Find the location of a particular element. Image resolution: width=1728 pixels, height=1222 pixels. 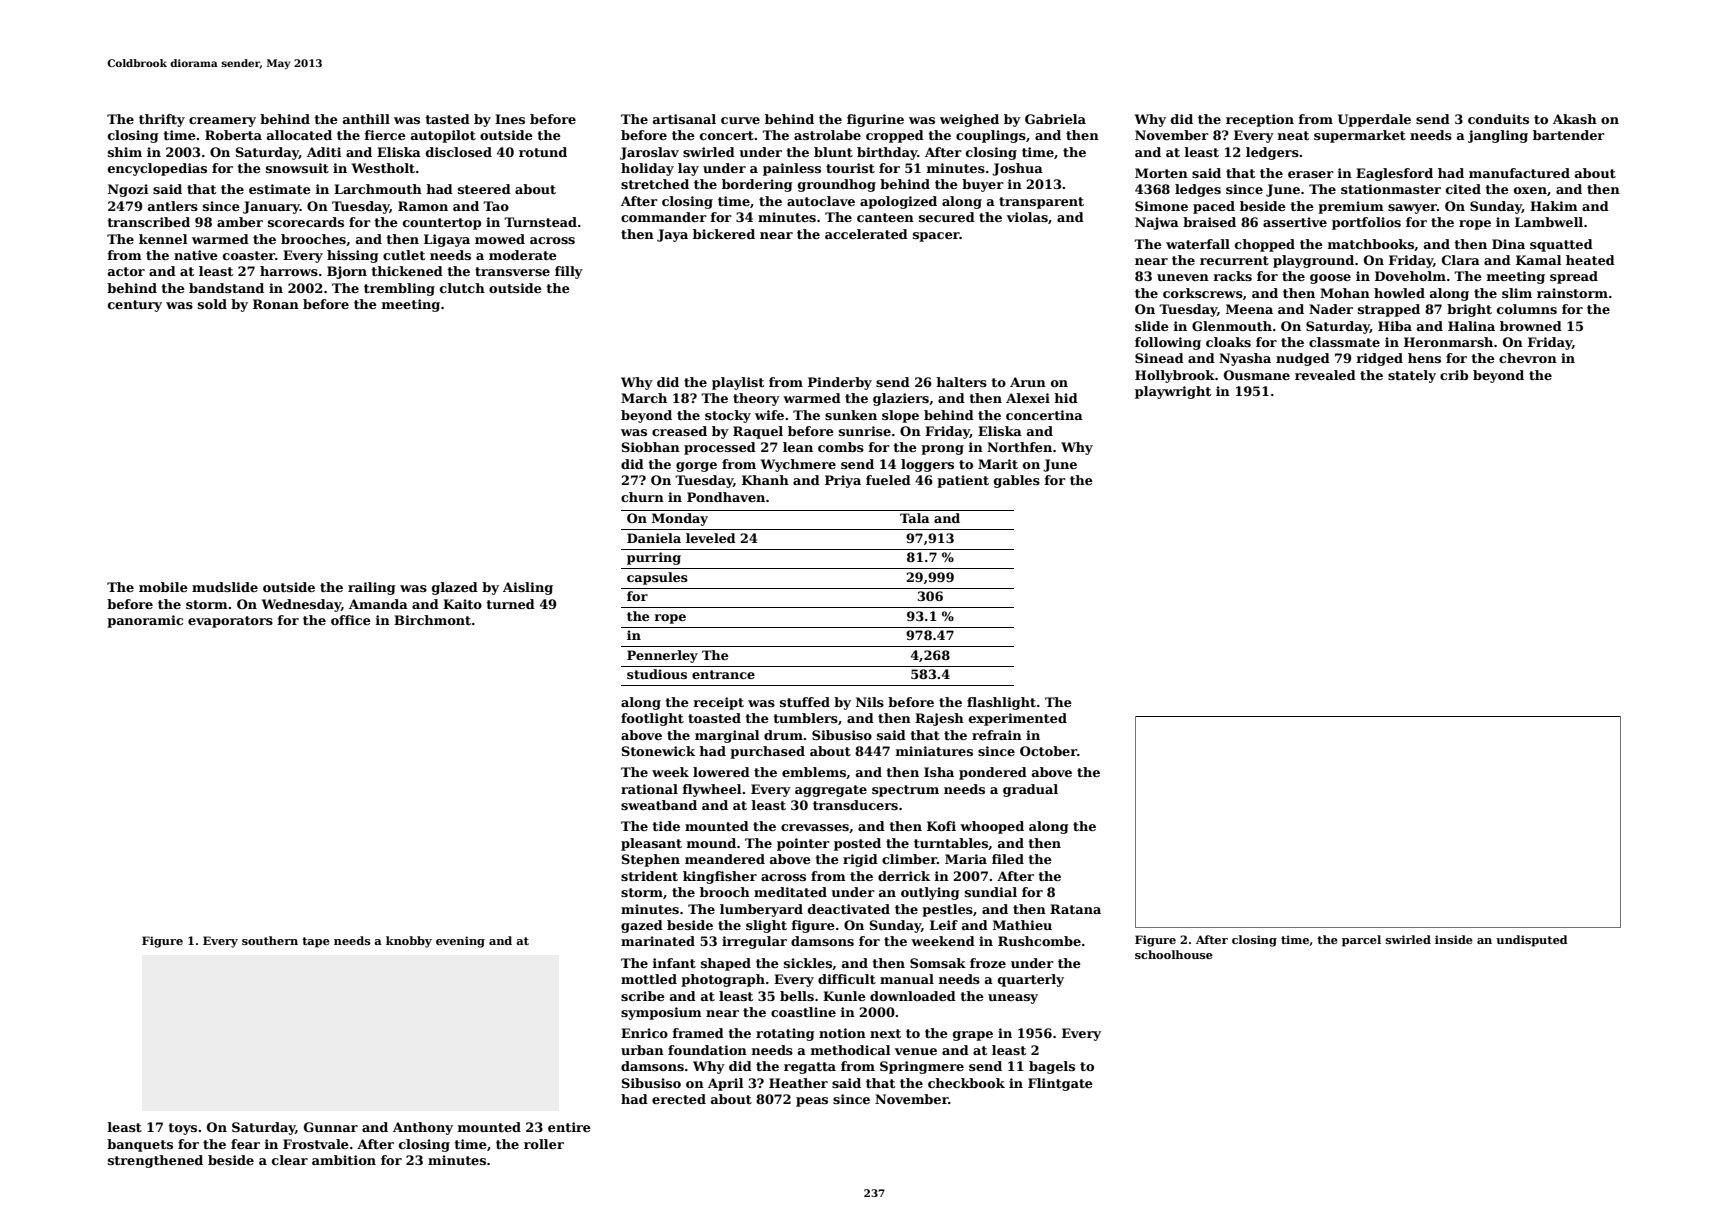

tape is located at coordinates (316, 942).
